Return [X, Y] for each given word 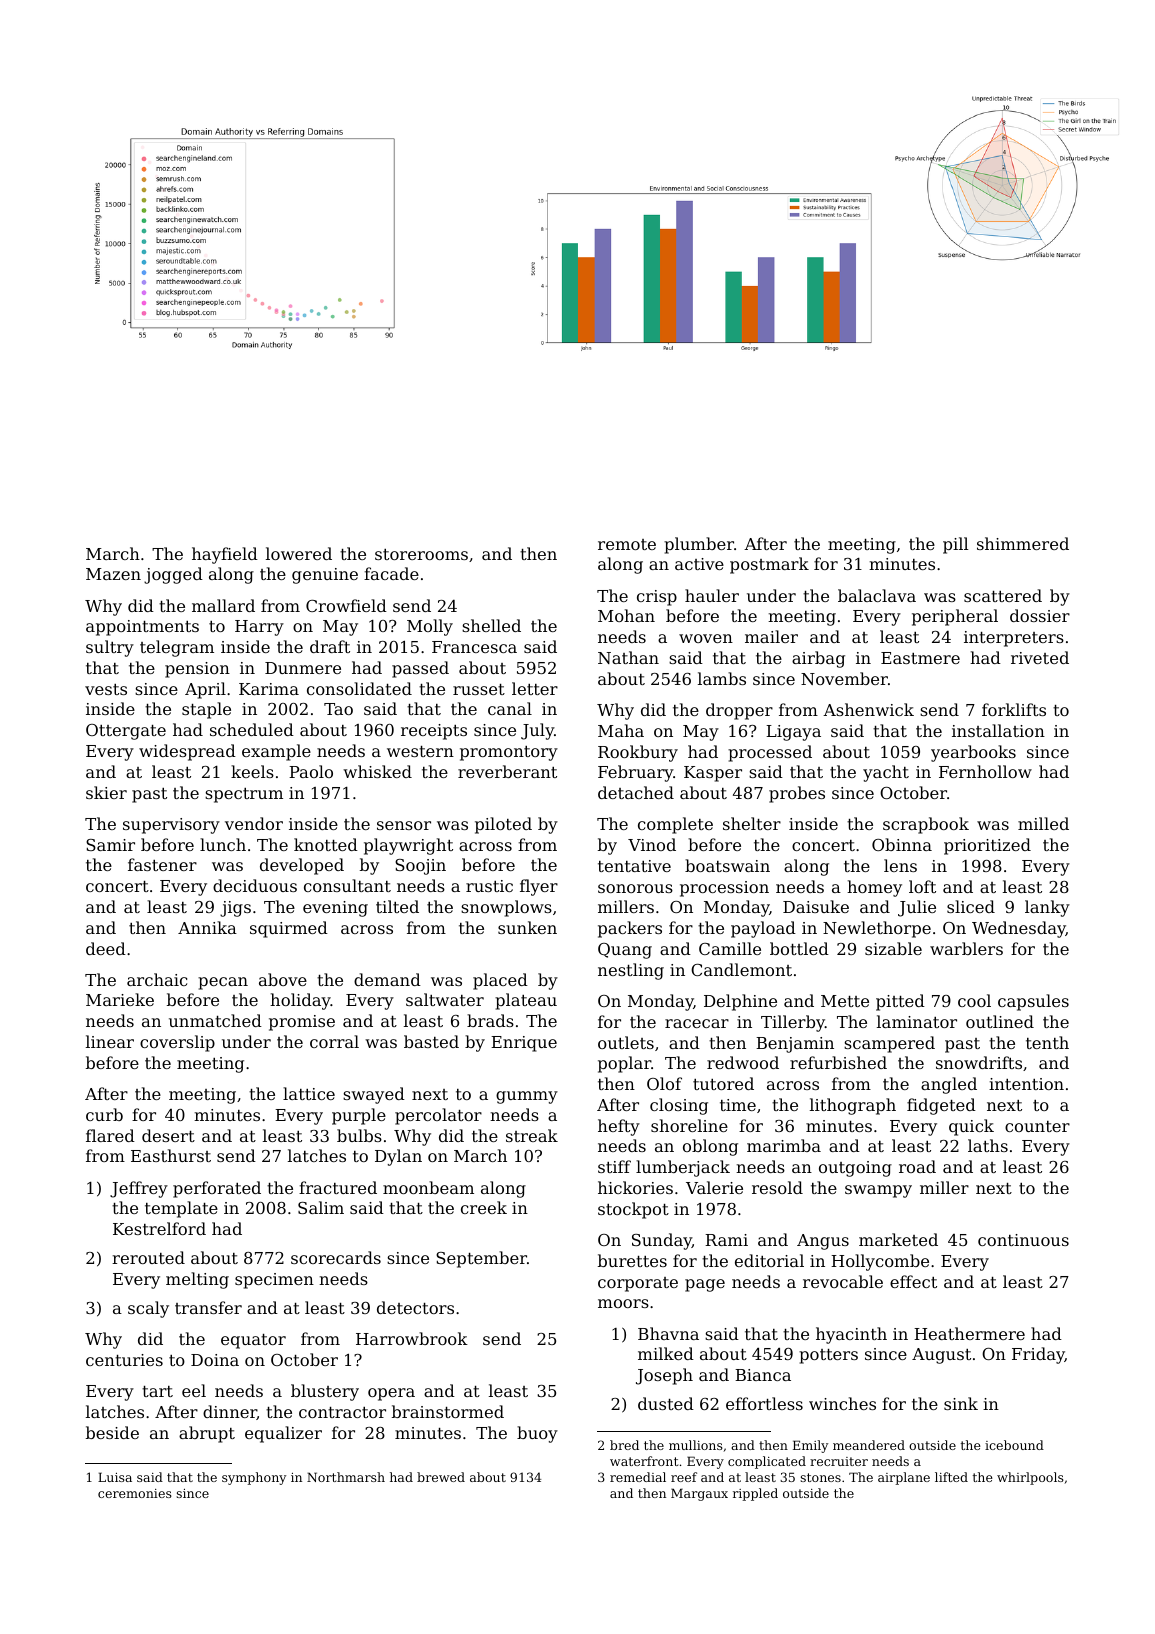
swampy [878, 1191]
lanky [1047, 908]
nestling [631, 971]
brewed [441, 1477]
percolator [438, 1116]
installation [998, 730]
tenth [1047, 1042]
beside [112, 1432]
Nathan [628, 657]
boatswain [727, 865]
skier [106, 792]
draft [330, 646]
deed [106, 948]
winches [842, 1403]
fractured [338, 1187]
